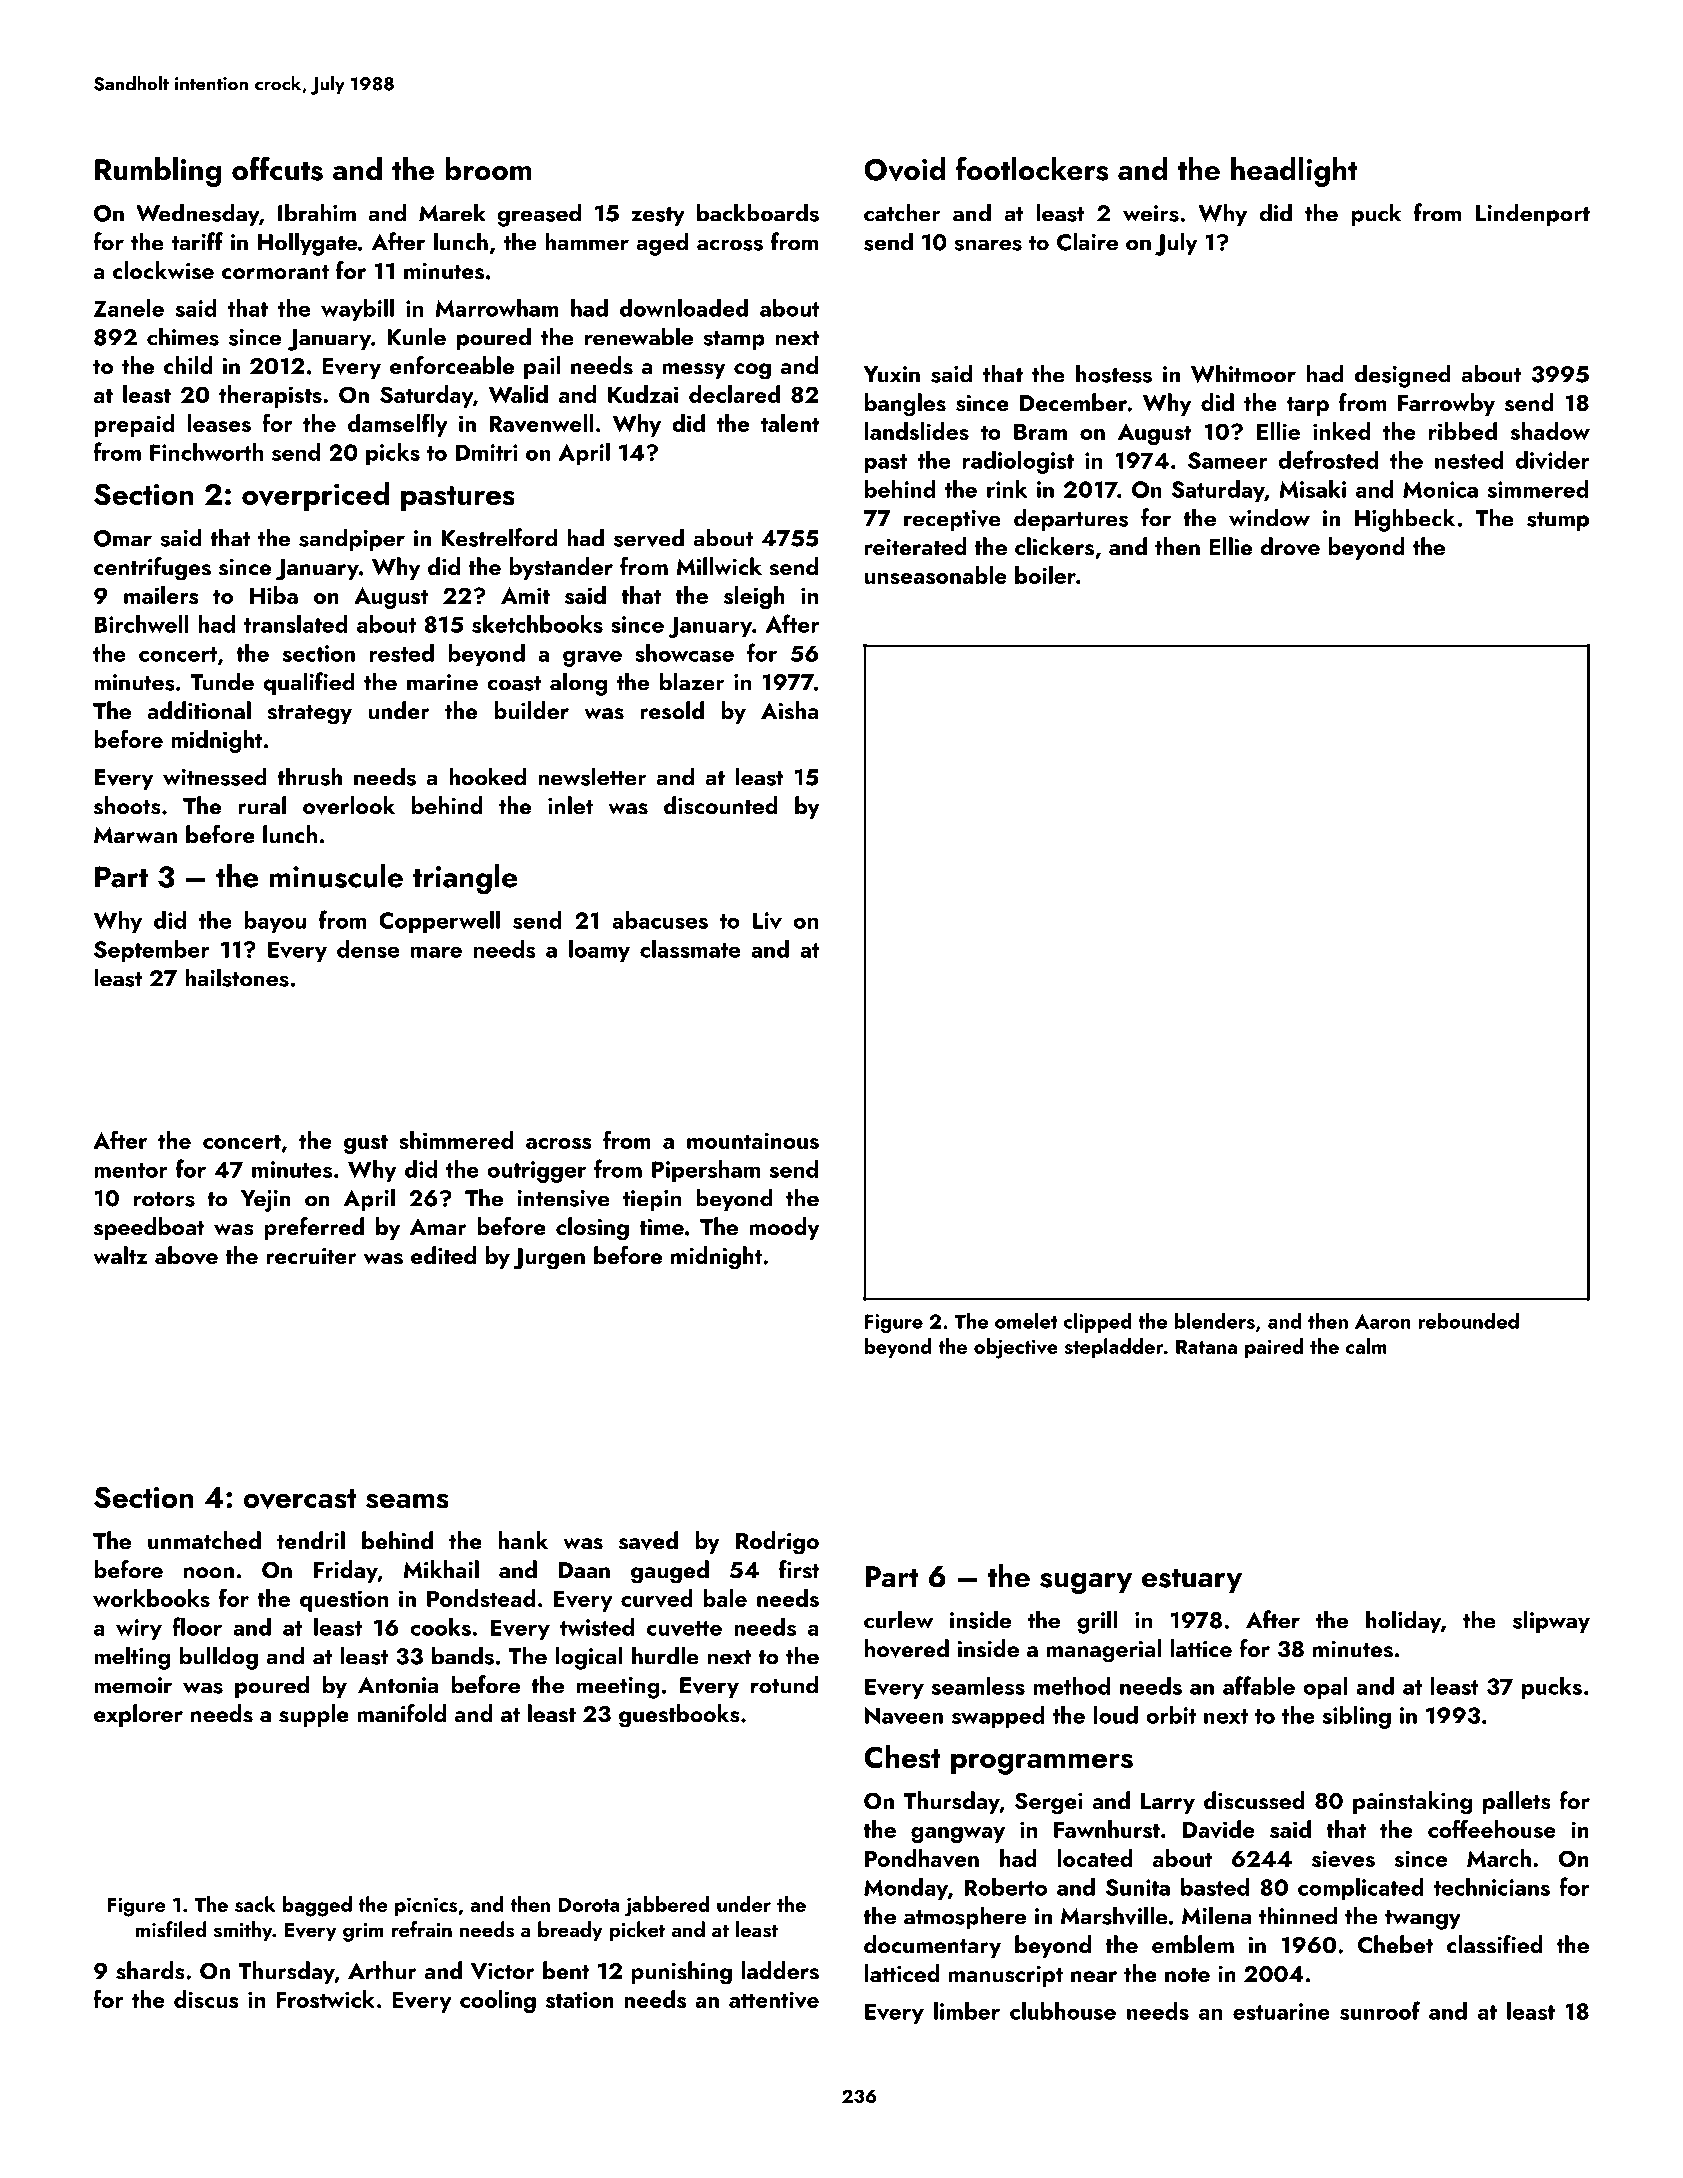 The width and height of the screenshot is (1683, 2178). Describe the element at coordinates (1290, 546) in the screenshot. I see `drove` at that location.
